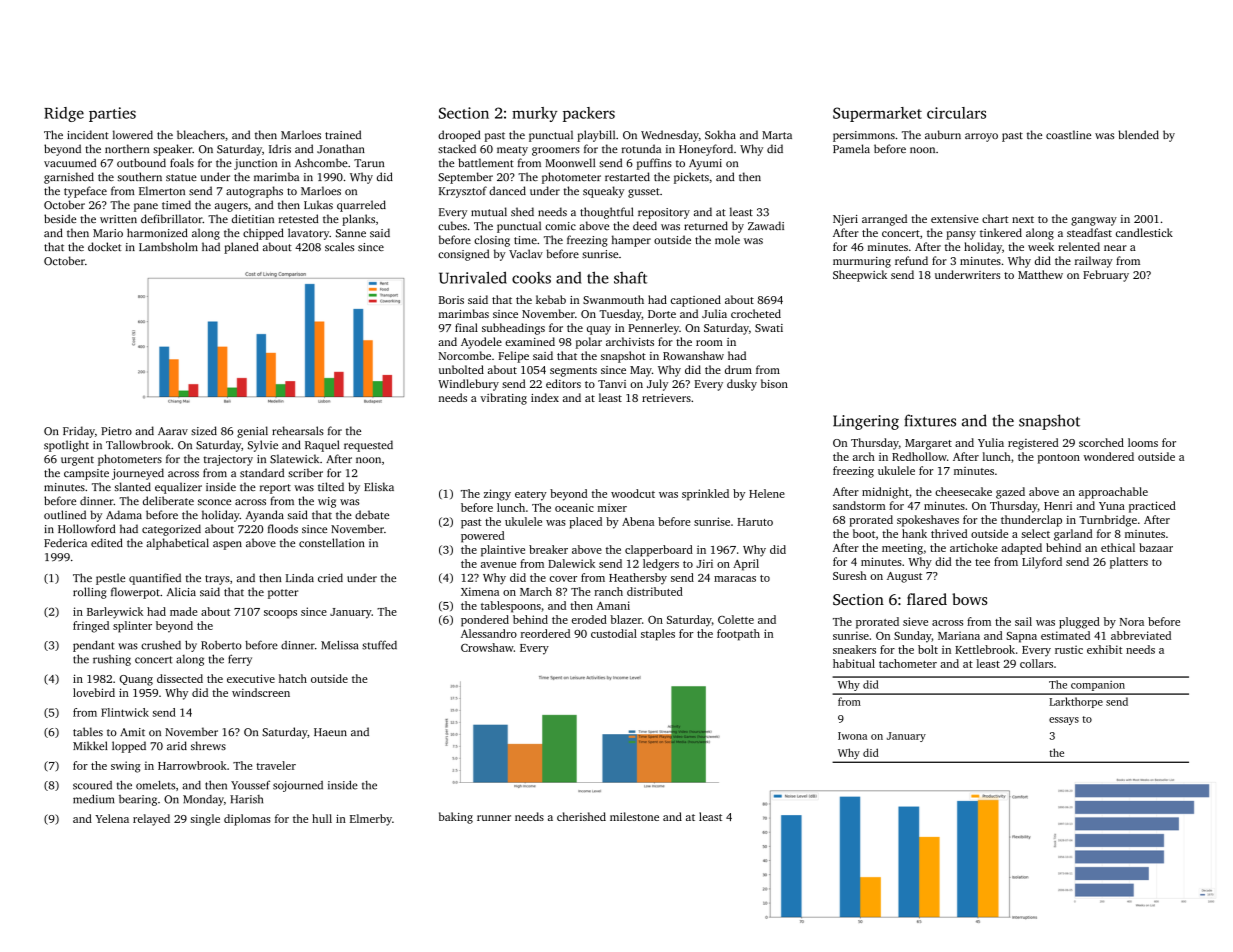 The image size is (1233, 952). Describe the element at coordinates (612, 507) in the document. I see `mixer` at that location.
